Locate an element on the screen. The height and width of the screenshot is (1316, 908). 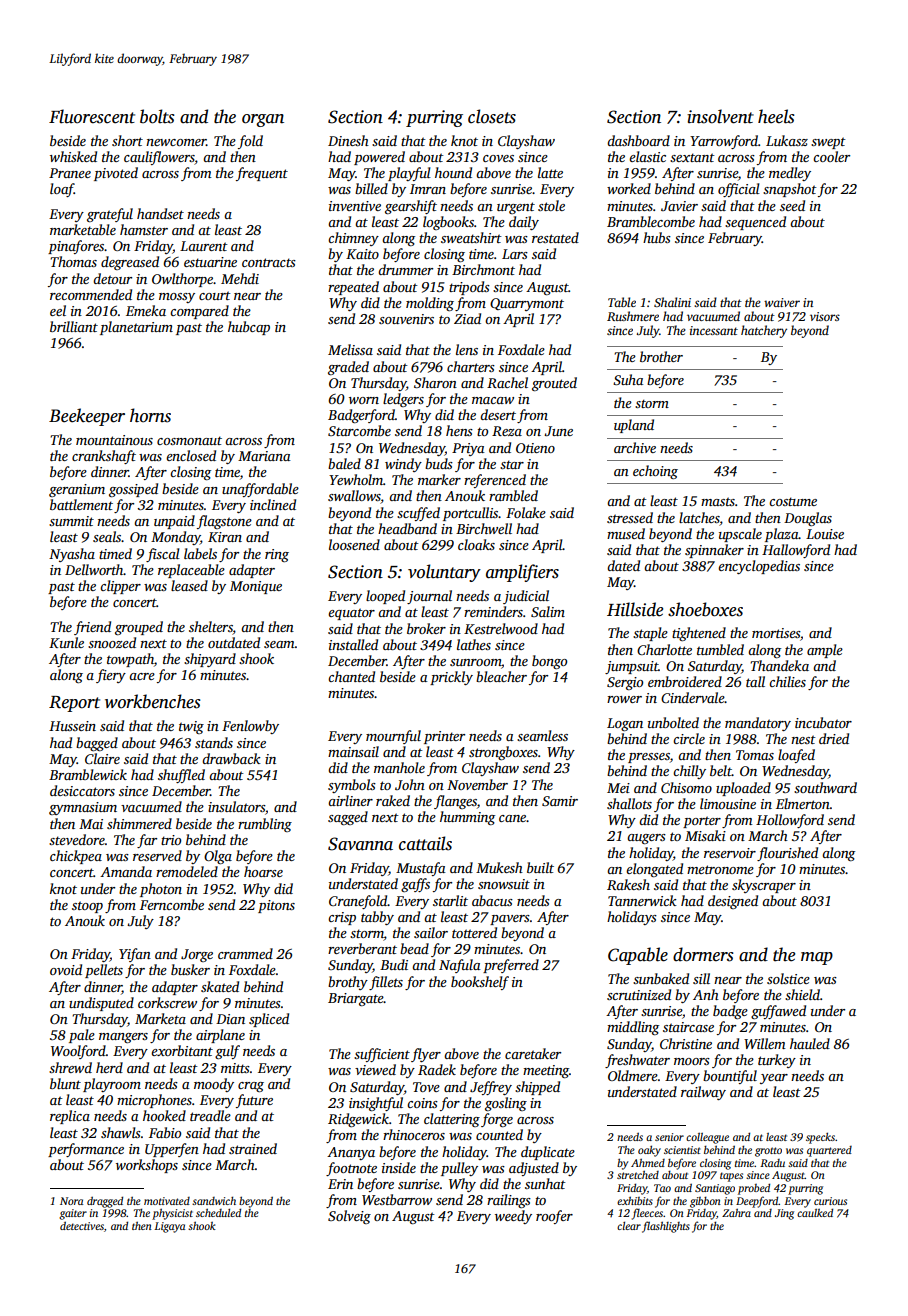
Jorge is located at coordinates (197, 955).
